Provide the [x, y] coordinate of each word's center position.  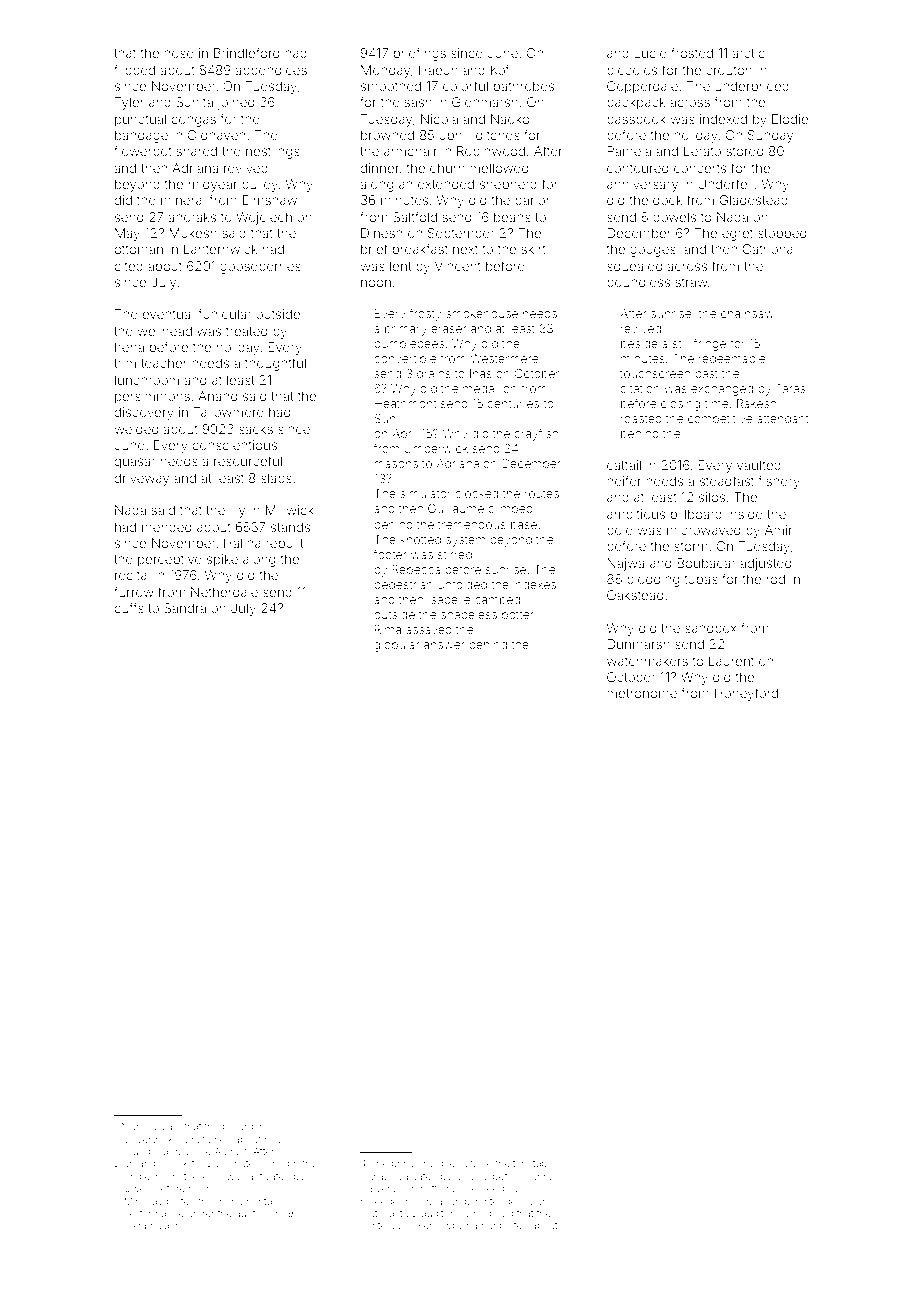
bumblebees [409, 343]
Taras [790, 388]
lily [237, 511]
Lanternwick [221, 249]
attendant [783, 418]
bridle [137, 1176]
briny [403, 1164]
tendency [511, 1202]
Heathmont [405, 403]
